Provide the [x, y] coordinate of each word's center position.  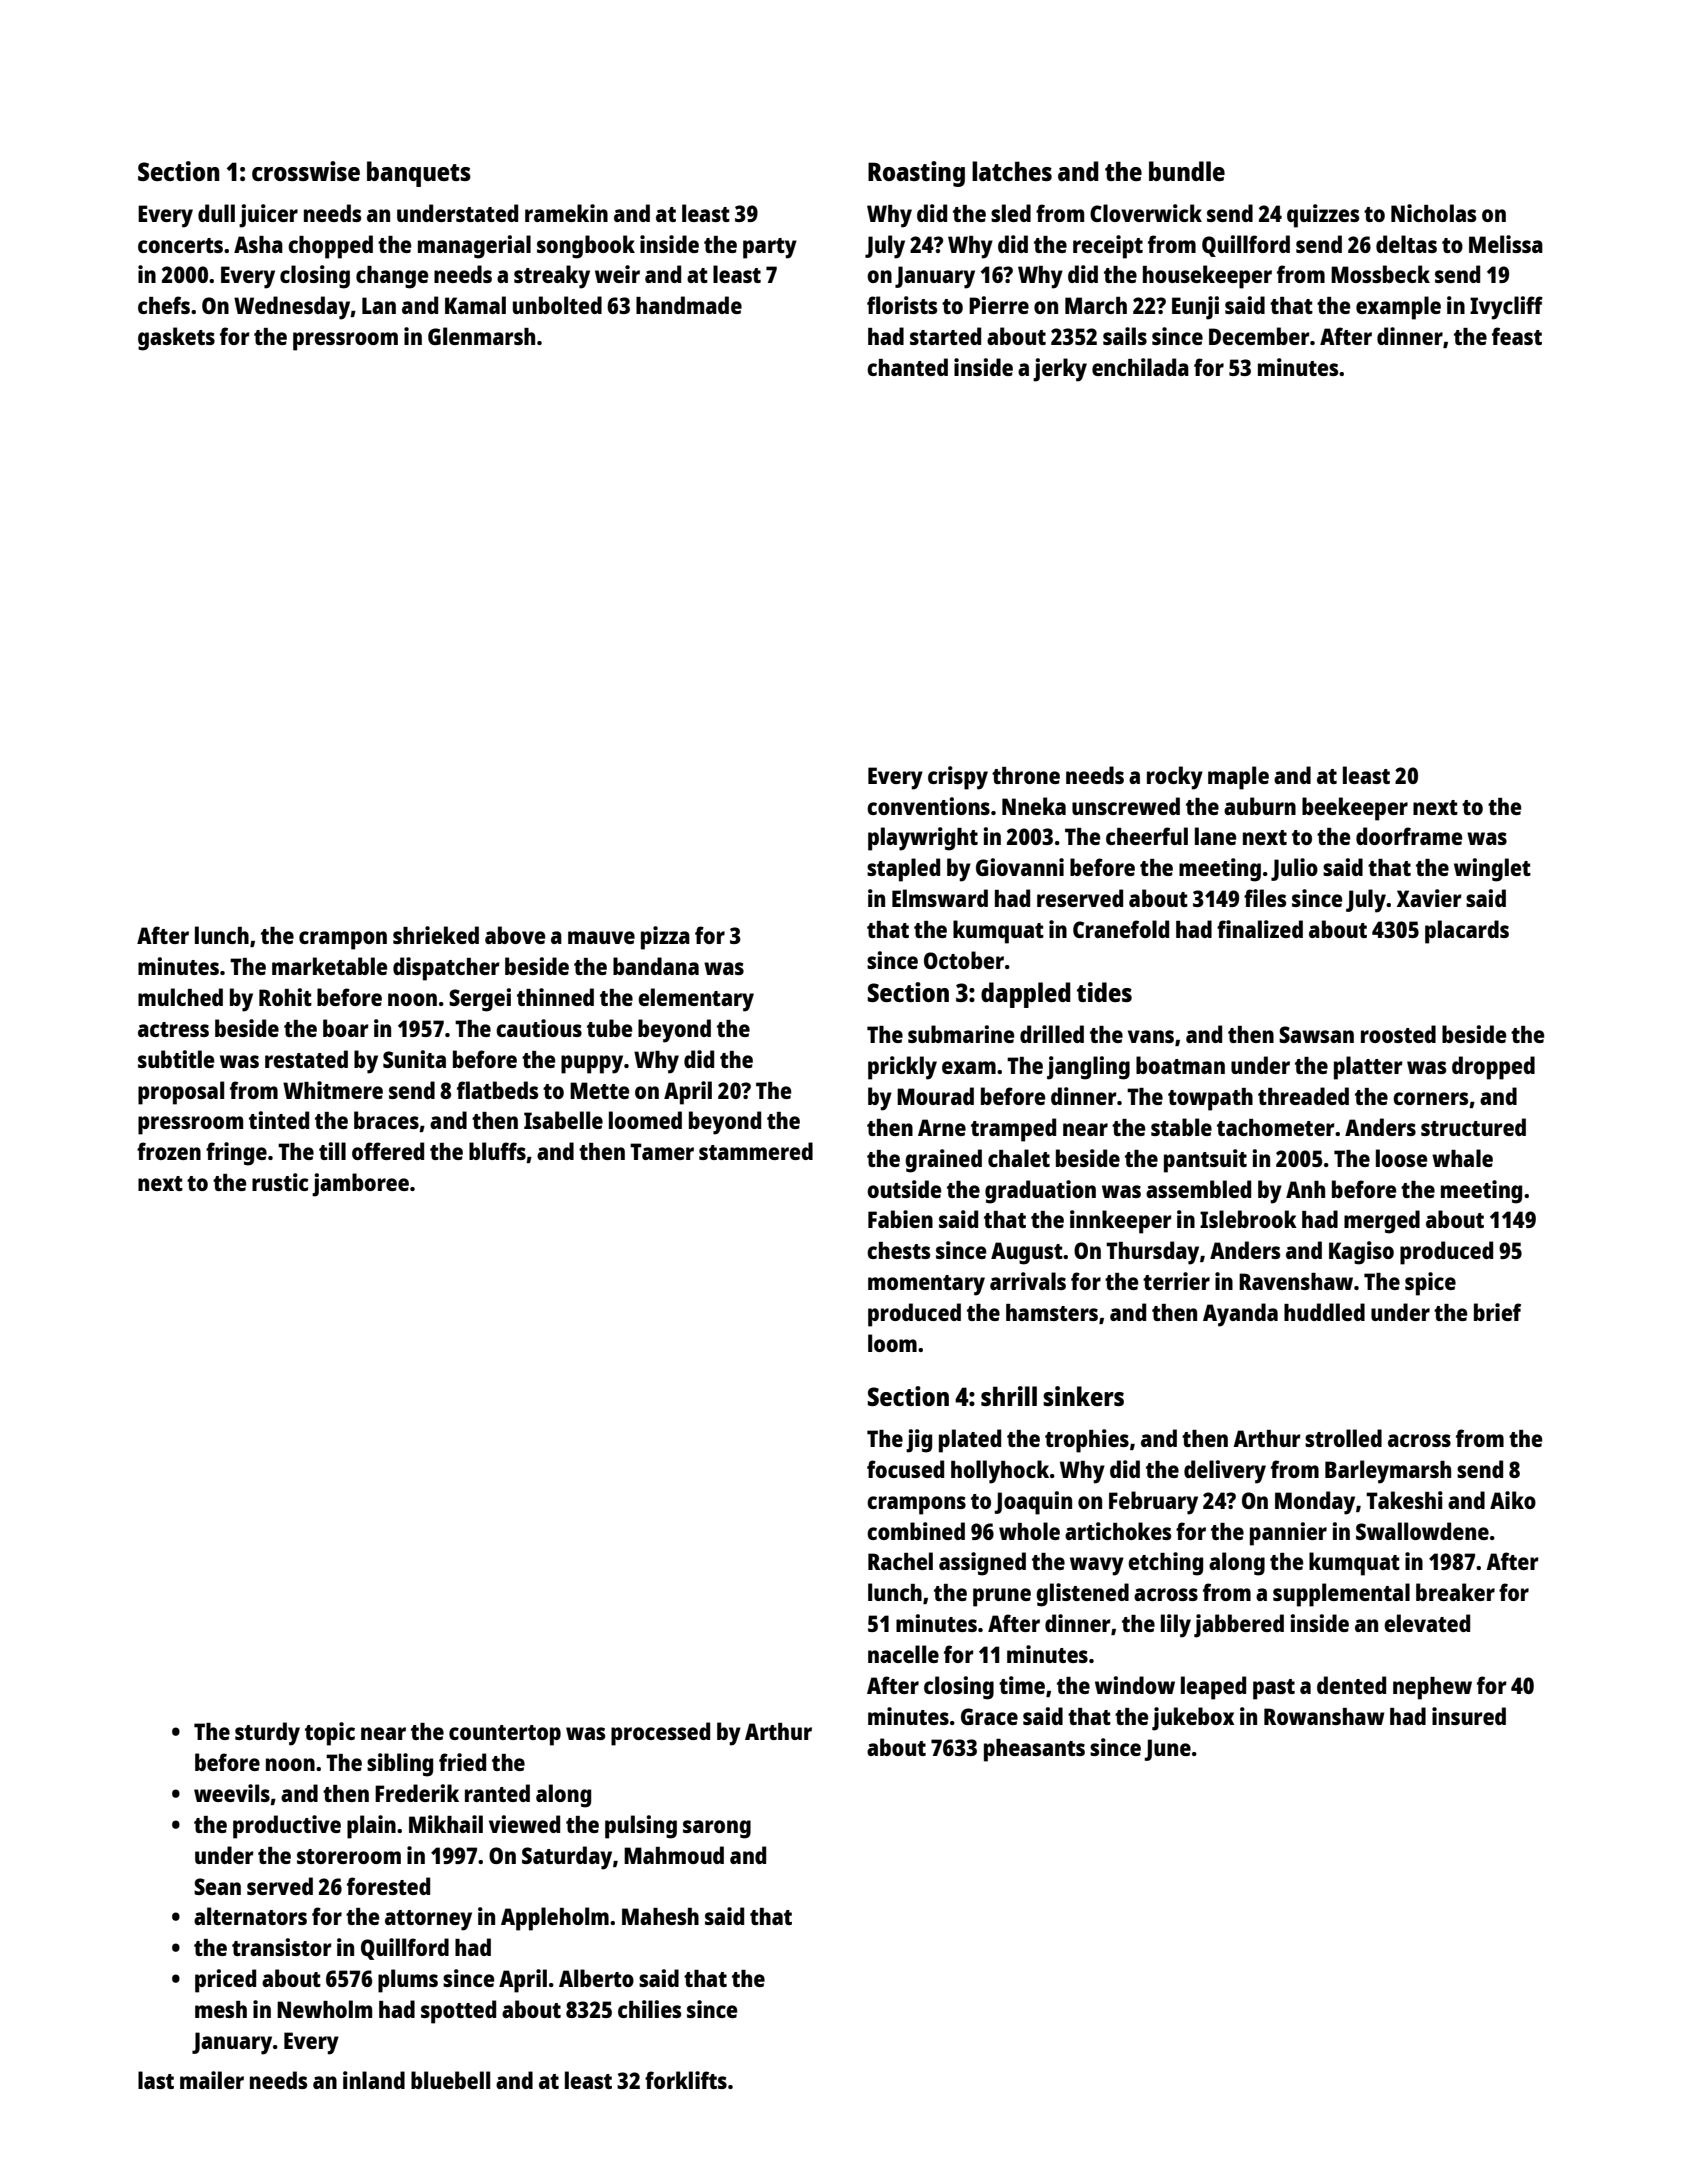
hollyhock [1000, 1472]
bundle [1187, 171]
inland [374, 2080]
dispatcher [446, 969]
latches [1012, 171]
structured [1473, 1127]
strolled [1343, 1438]
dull [216, 213]
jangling [1088, 1068]
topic [330, 1734]
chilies [649, 2009]
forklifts [686, 2080]
